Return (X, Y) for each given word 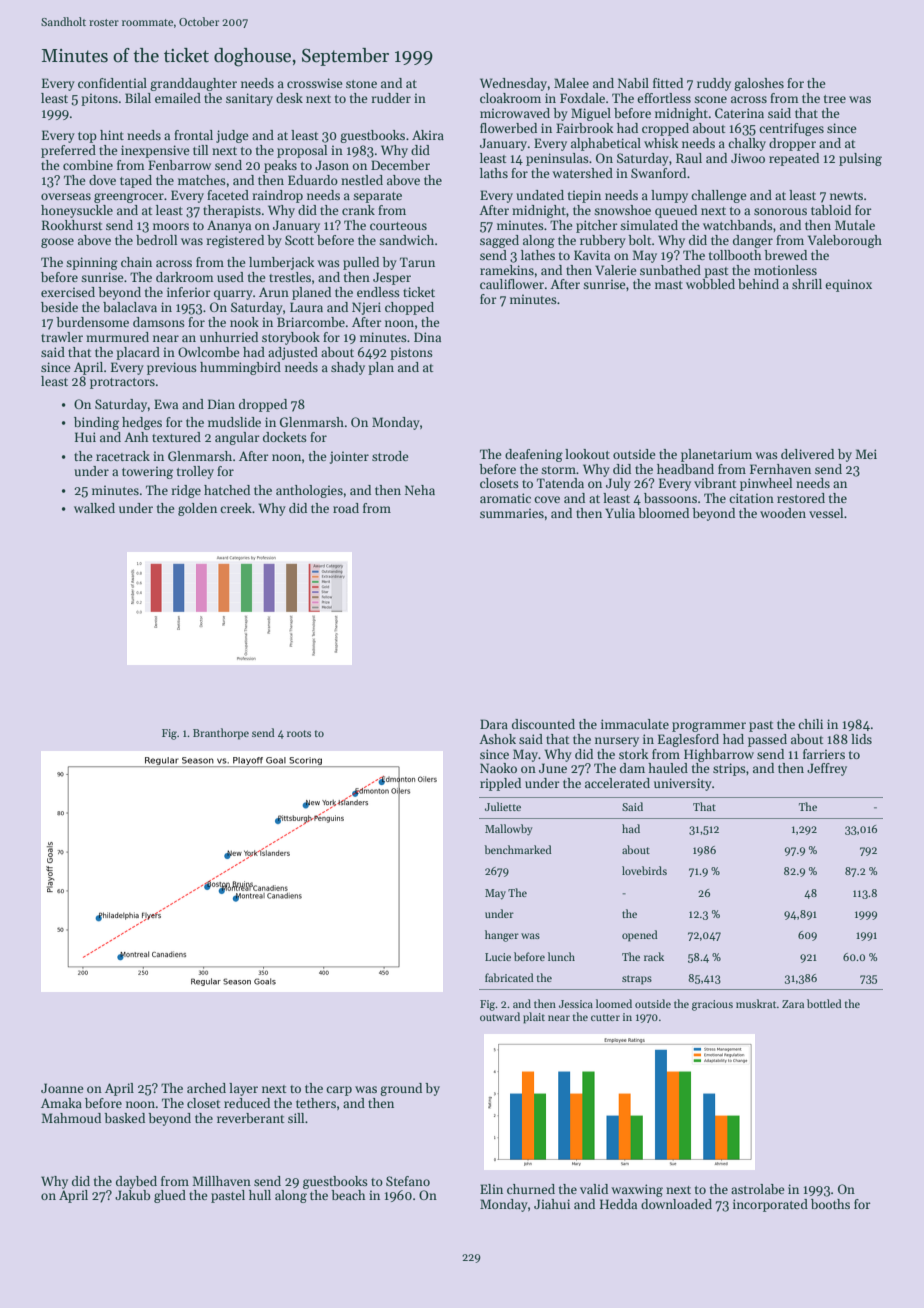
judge (232, 136)
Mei (866, 454)
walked (94, 508)
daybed (136, 1182)
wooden (783, 513)
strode (390, 456)
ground (401, 1089)
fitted (668, 83)
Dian (221, 404)
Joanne (62, 1088)
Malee (571, 83)
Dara (494, 724)
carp (339, 1091)
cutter (605, 1017)
